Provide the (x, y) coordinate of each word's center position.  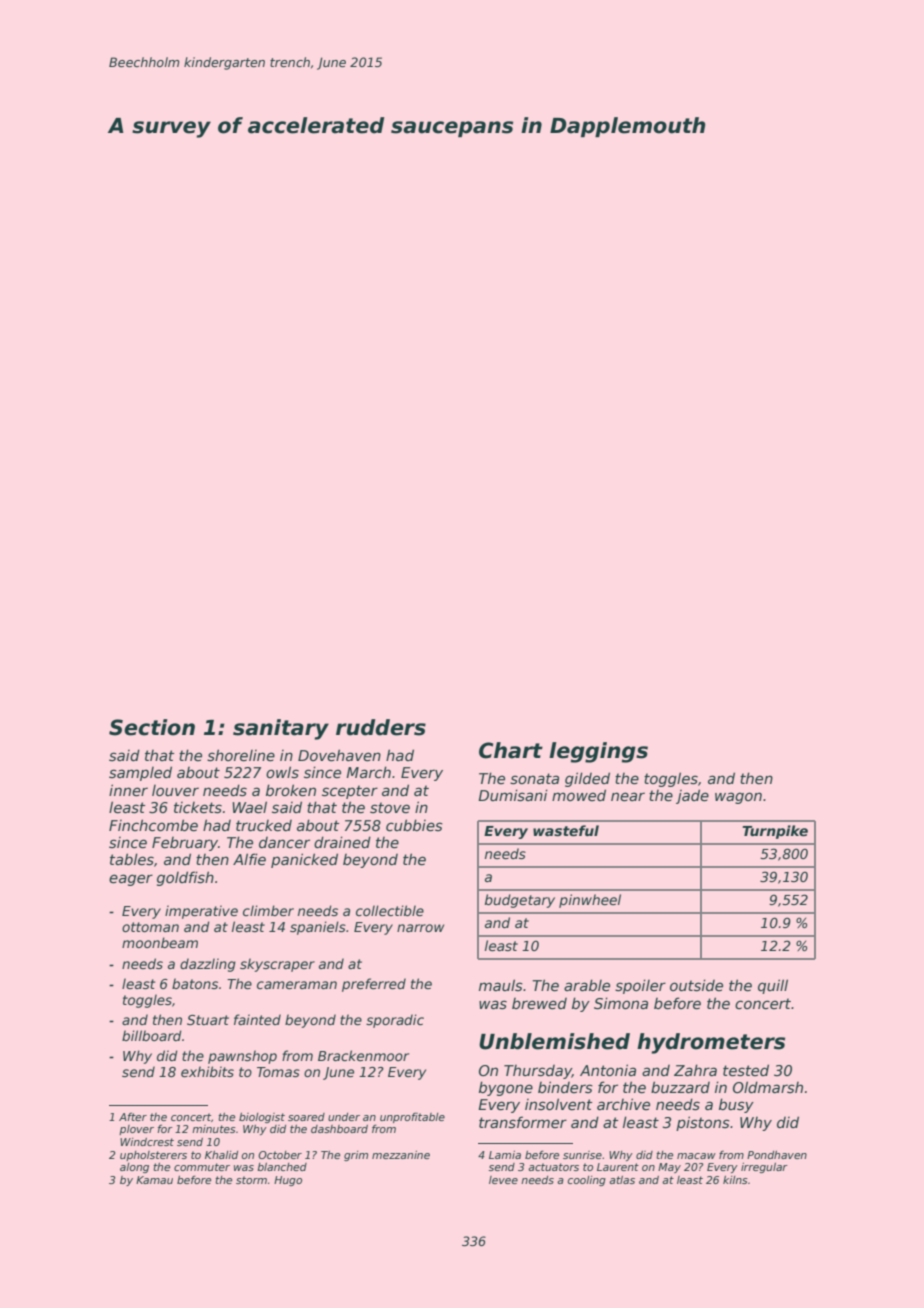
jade (692, 796)
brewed (539, 1003)
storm (251, 1180)
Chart (511, 750)
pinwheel (590, 901)
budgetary (520, 901)
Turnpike (775, 832)
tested (746, 1070)
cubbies (414, 825)
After (133, 1116)
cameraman (297, 985)
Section (152, 727)
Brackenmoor (363, 1055)
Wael (249, 807)
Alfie (249, 859)
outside (696, 985)
